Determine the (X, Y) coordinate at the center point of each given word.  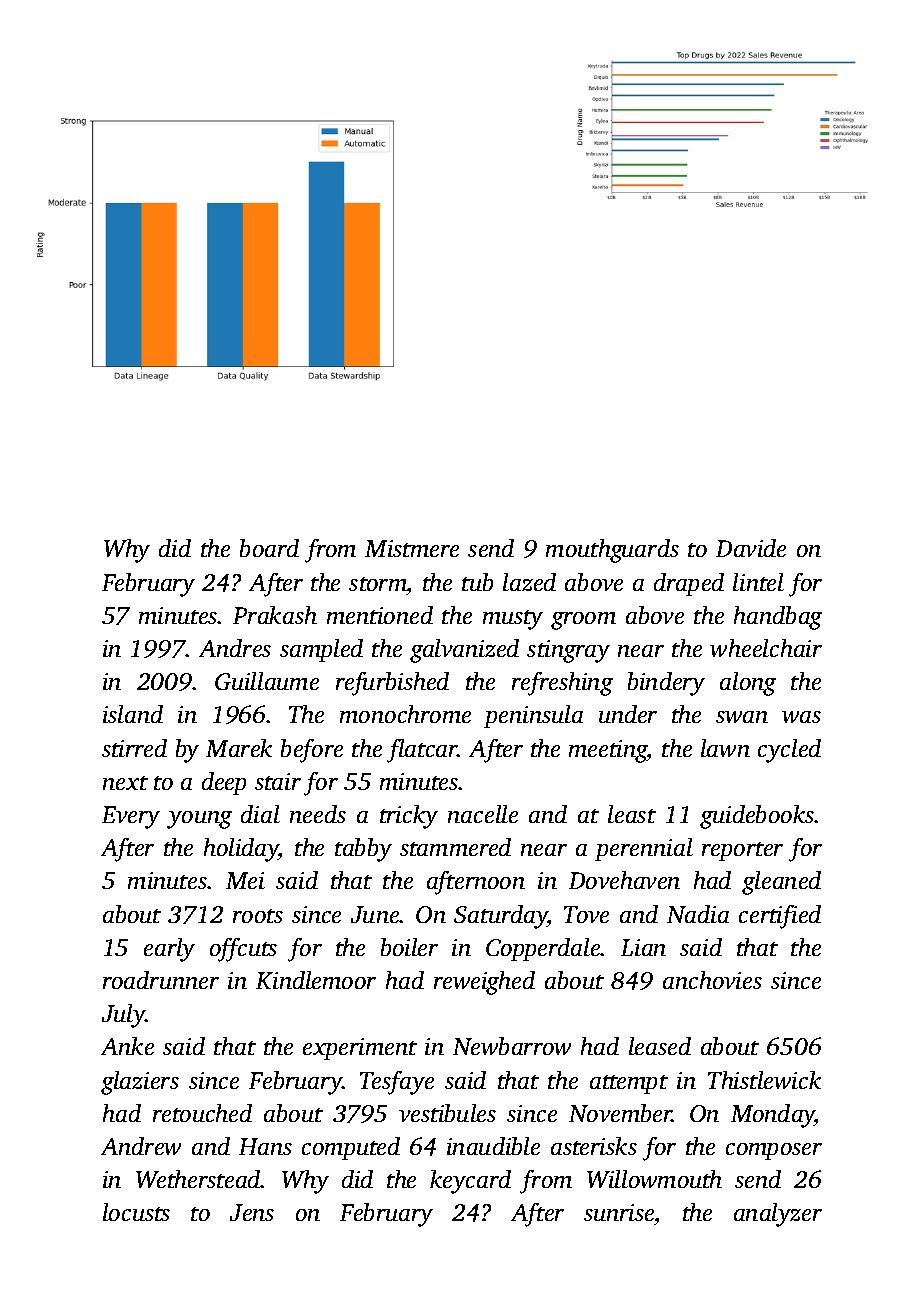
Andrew (141, 1146)
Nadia (698, 914)
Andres (235, 648)
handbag (778, 618)
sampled (321, 650)
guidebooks (757, 817)
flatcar (422, 751)
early (169, 950)
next (125, 783)
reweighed (484, 983)
